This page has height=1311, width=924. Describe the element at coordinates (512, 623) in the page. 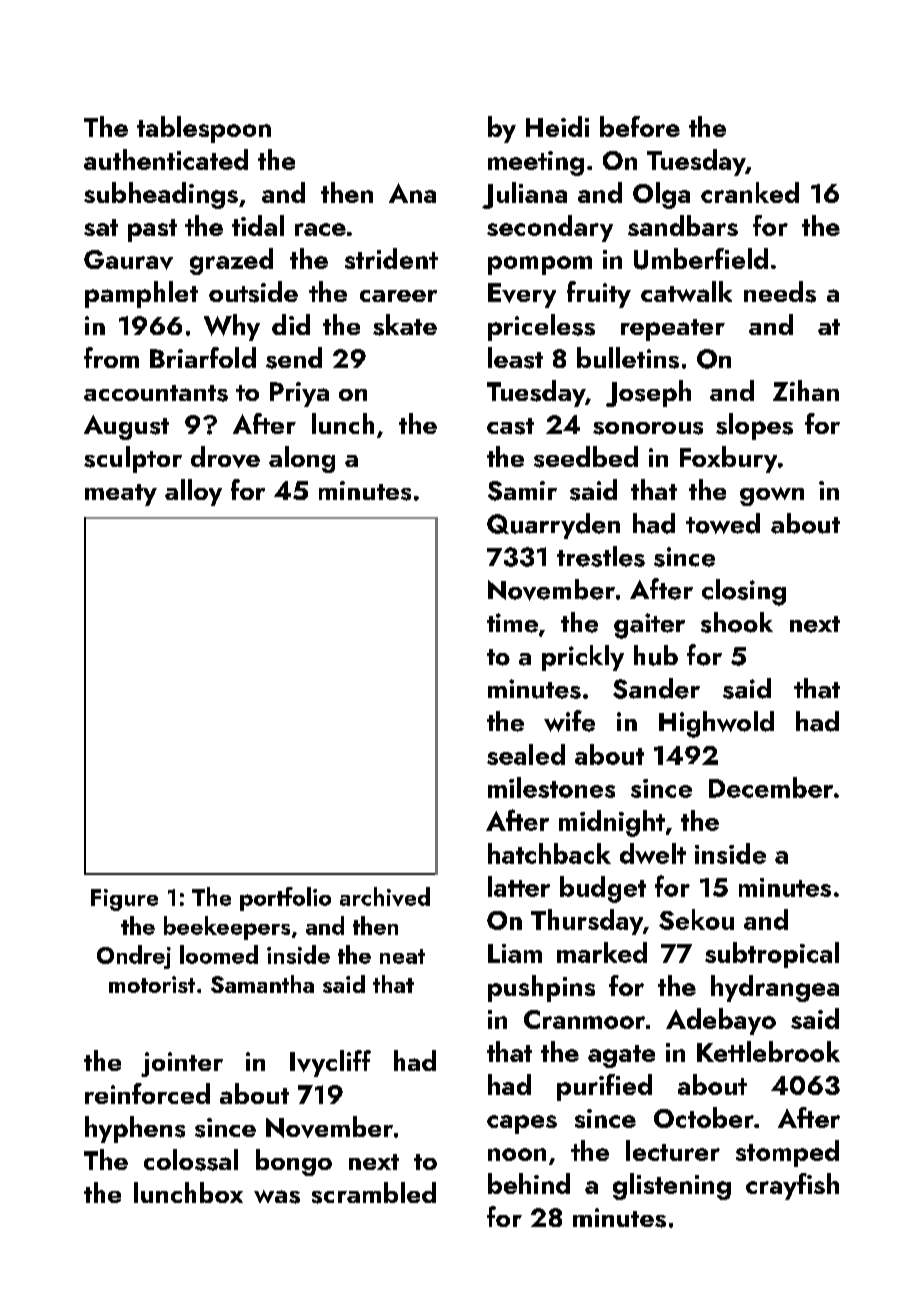

I see `time` at that location.
